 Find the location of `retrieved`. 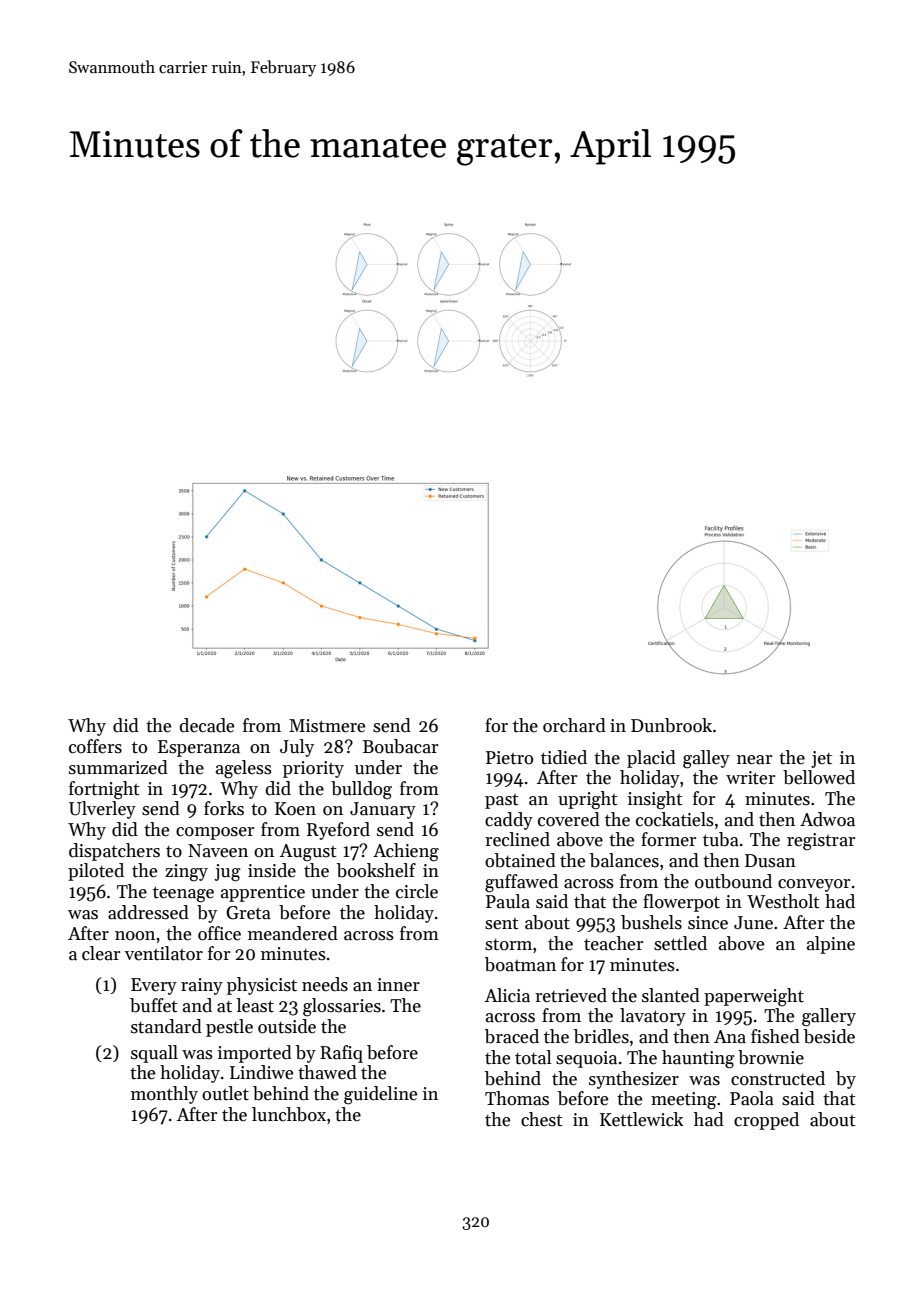

retrieved is located at coordinates (571, 995).
